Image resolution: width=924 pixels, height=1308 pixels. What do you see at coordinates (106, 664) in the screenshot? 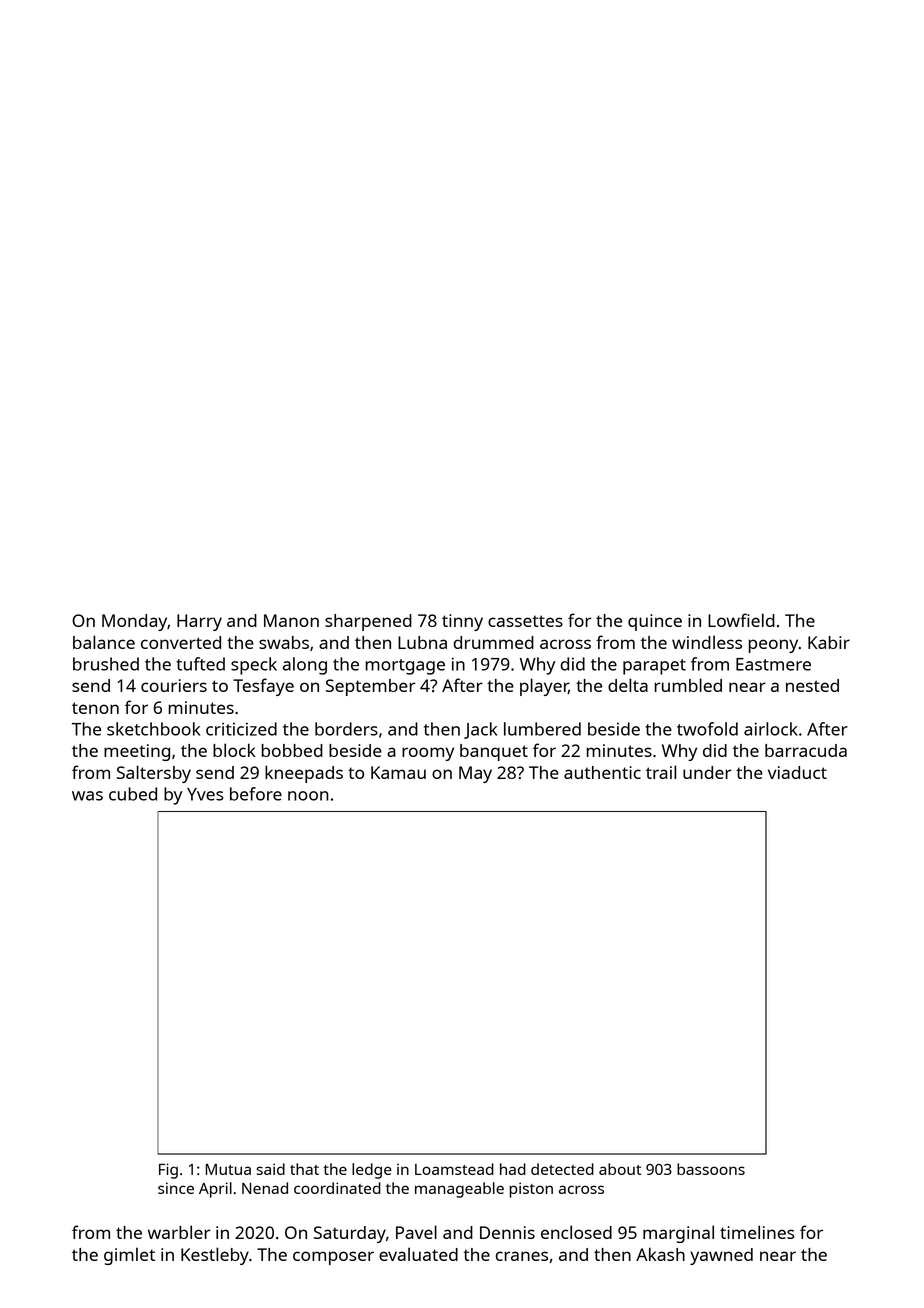
I see `brushed` at bounding box center [106, 664].
